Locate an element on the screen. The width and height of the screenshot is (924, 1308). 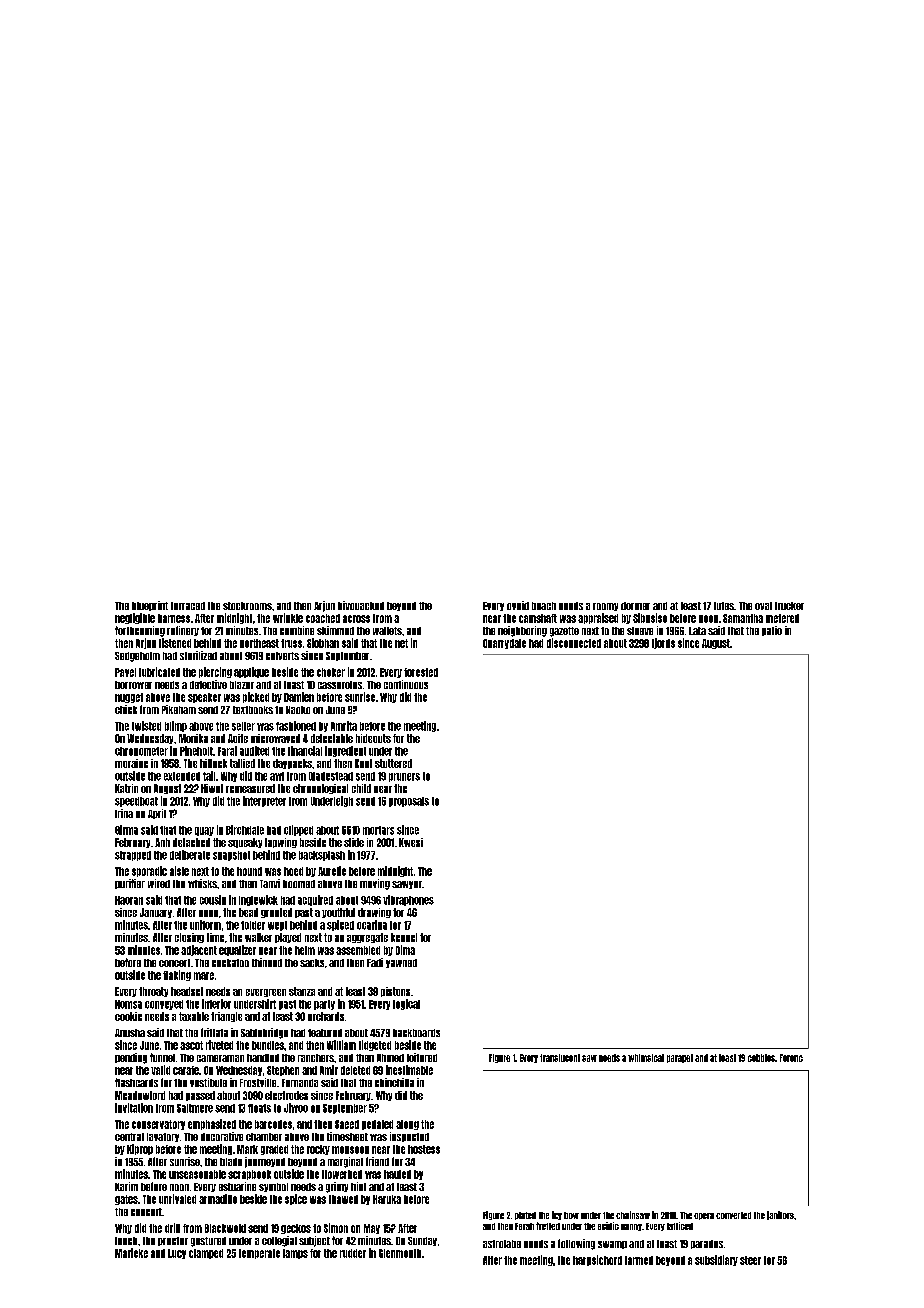
stuttered is located at coordinates (393, 763).
